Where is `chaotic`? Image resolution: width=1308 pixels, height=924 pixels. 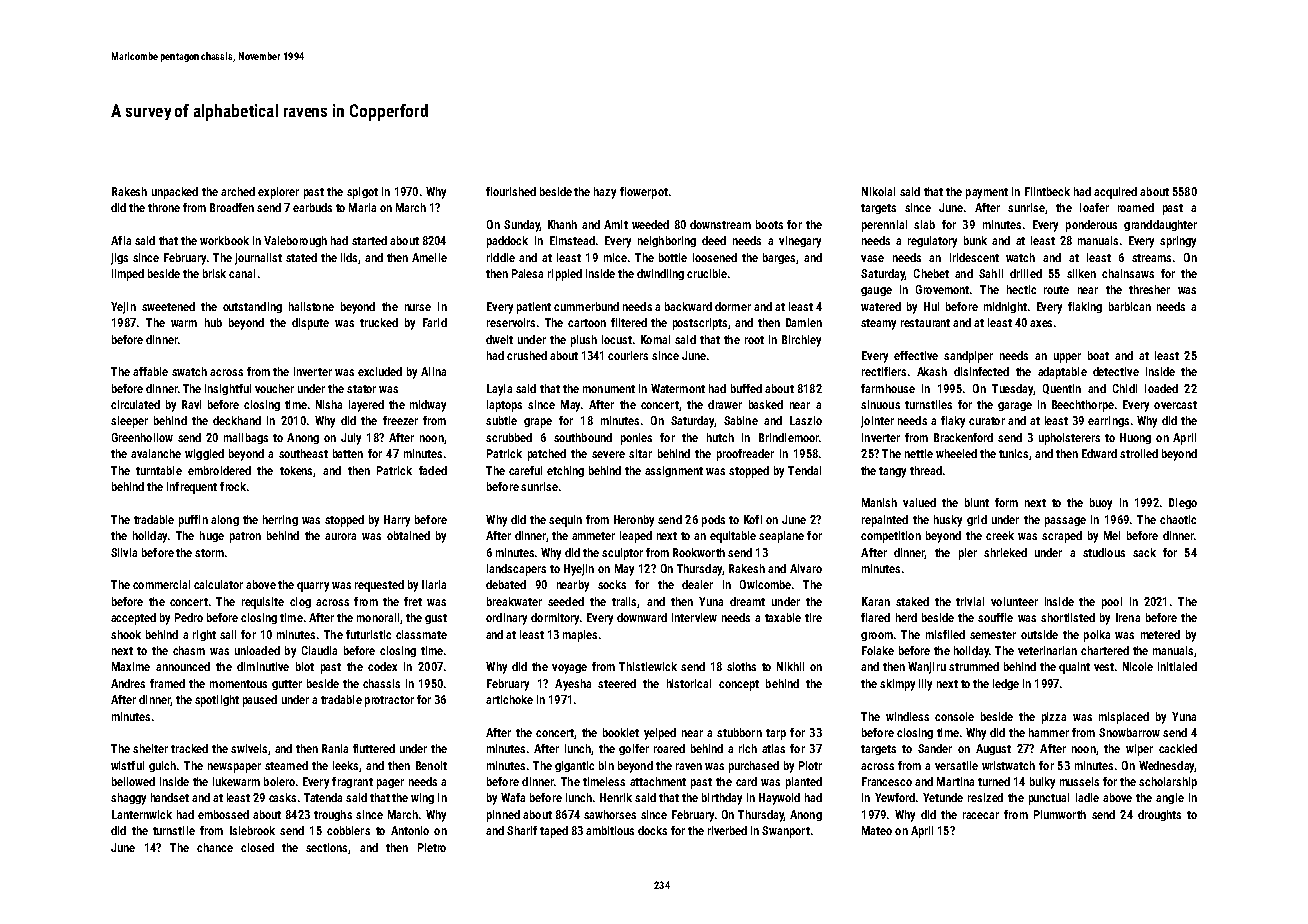
chaotic is located at coordinates (1178, 519).
